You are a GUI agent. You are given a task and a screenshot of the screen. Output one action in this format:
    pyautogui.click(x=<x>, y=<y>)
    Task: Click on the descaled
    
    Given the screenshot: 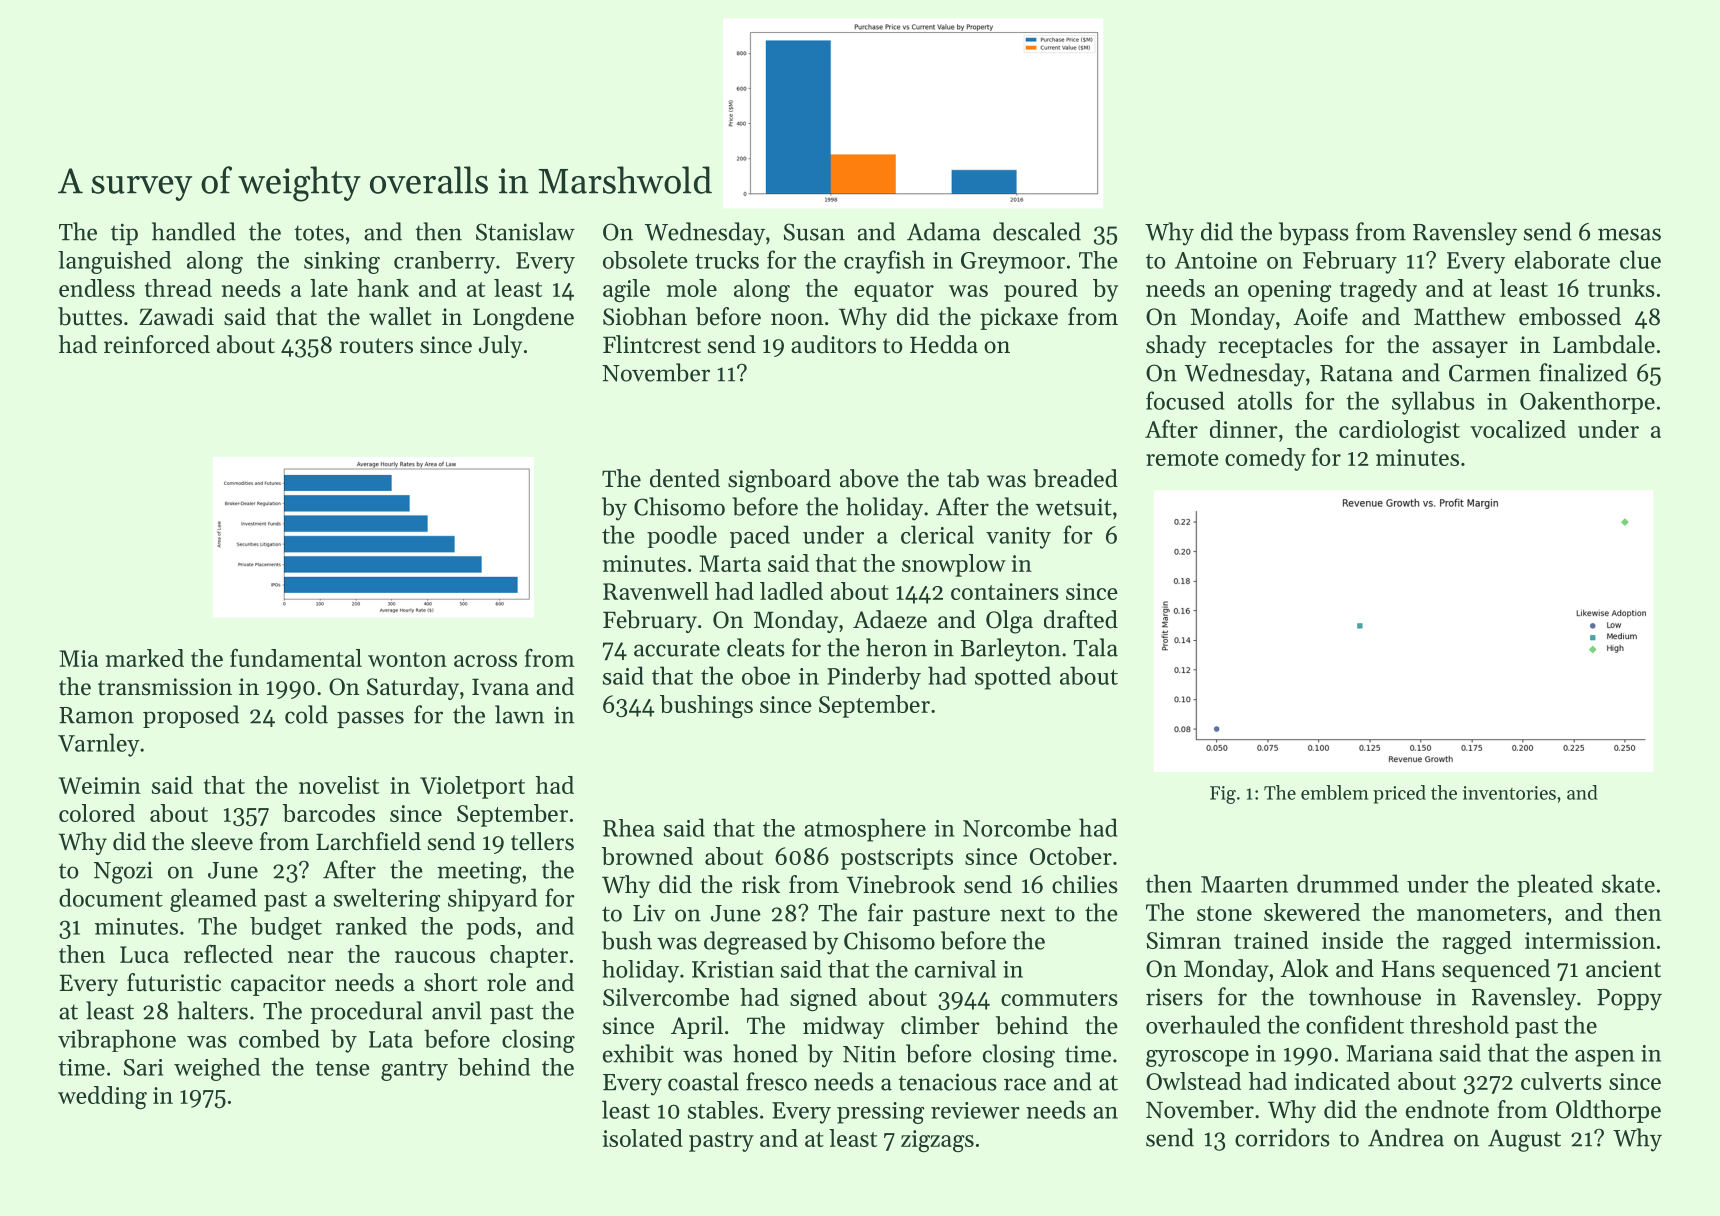 What is the action you would take?
    pyautogui.click(x=1037, y=231)
